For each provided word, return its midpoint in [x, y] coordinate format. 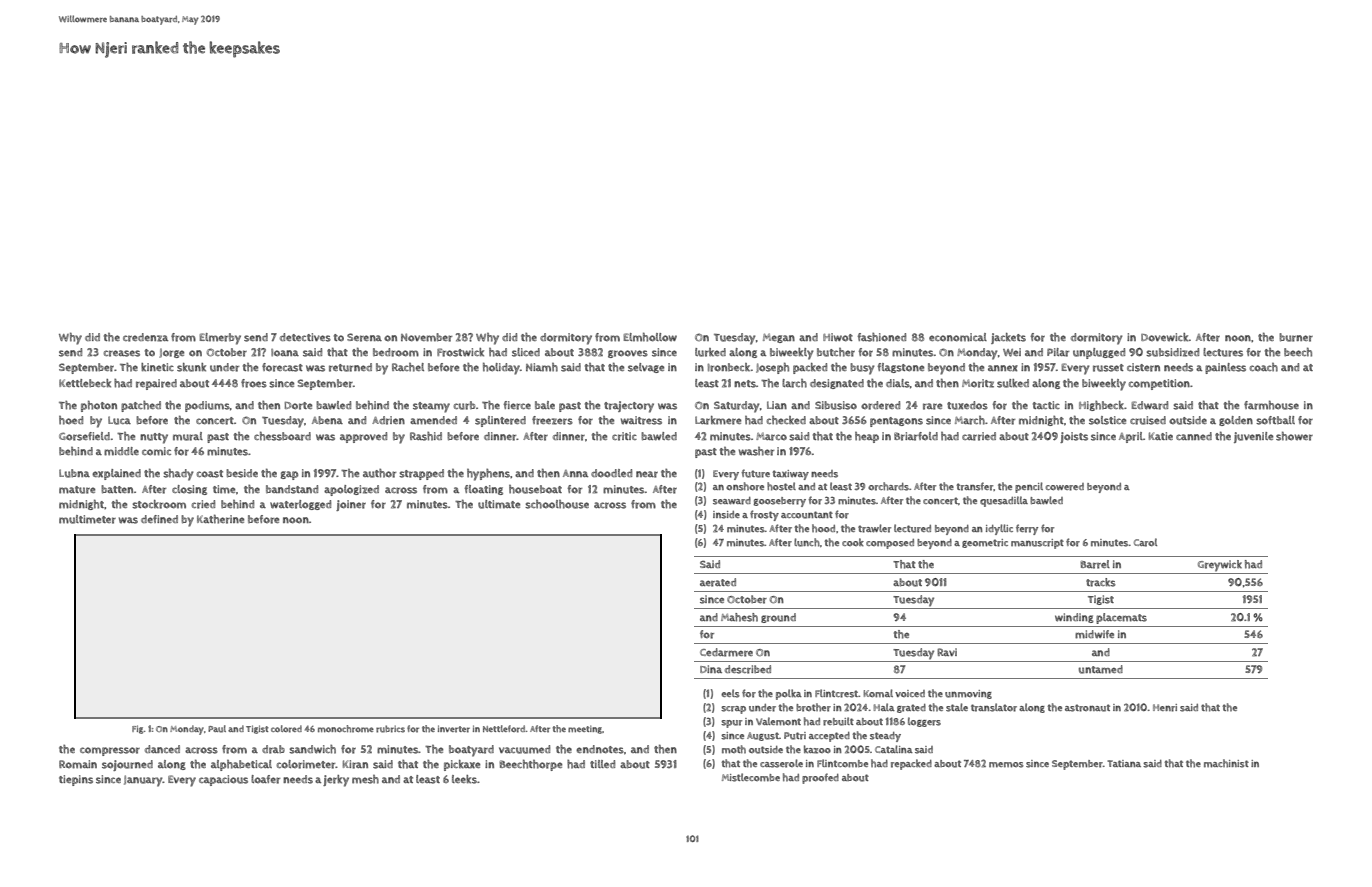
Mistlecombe [751, 777]
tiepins [76, 780]
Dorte [298, 406]
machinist [1226, 763]
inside [726, 515]
